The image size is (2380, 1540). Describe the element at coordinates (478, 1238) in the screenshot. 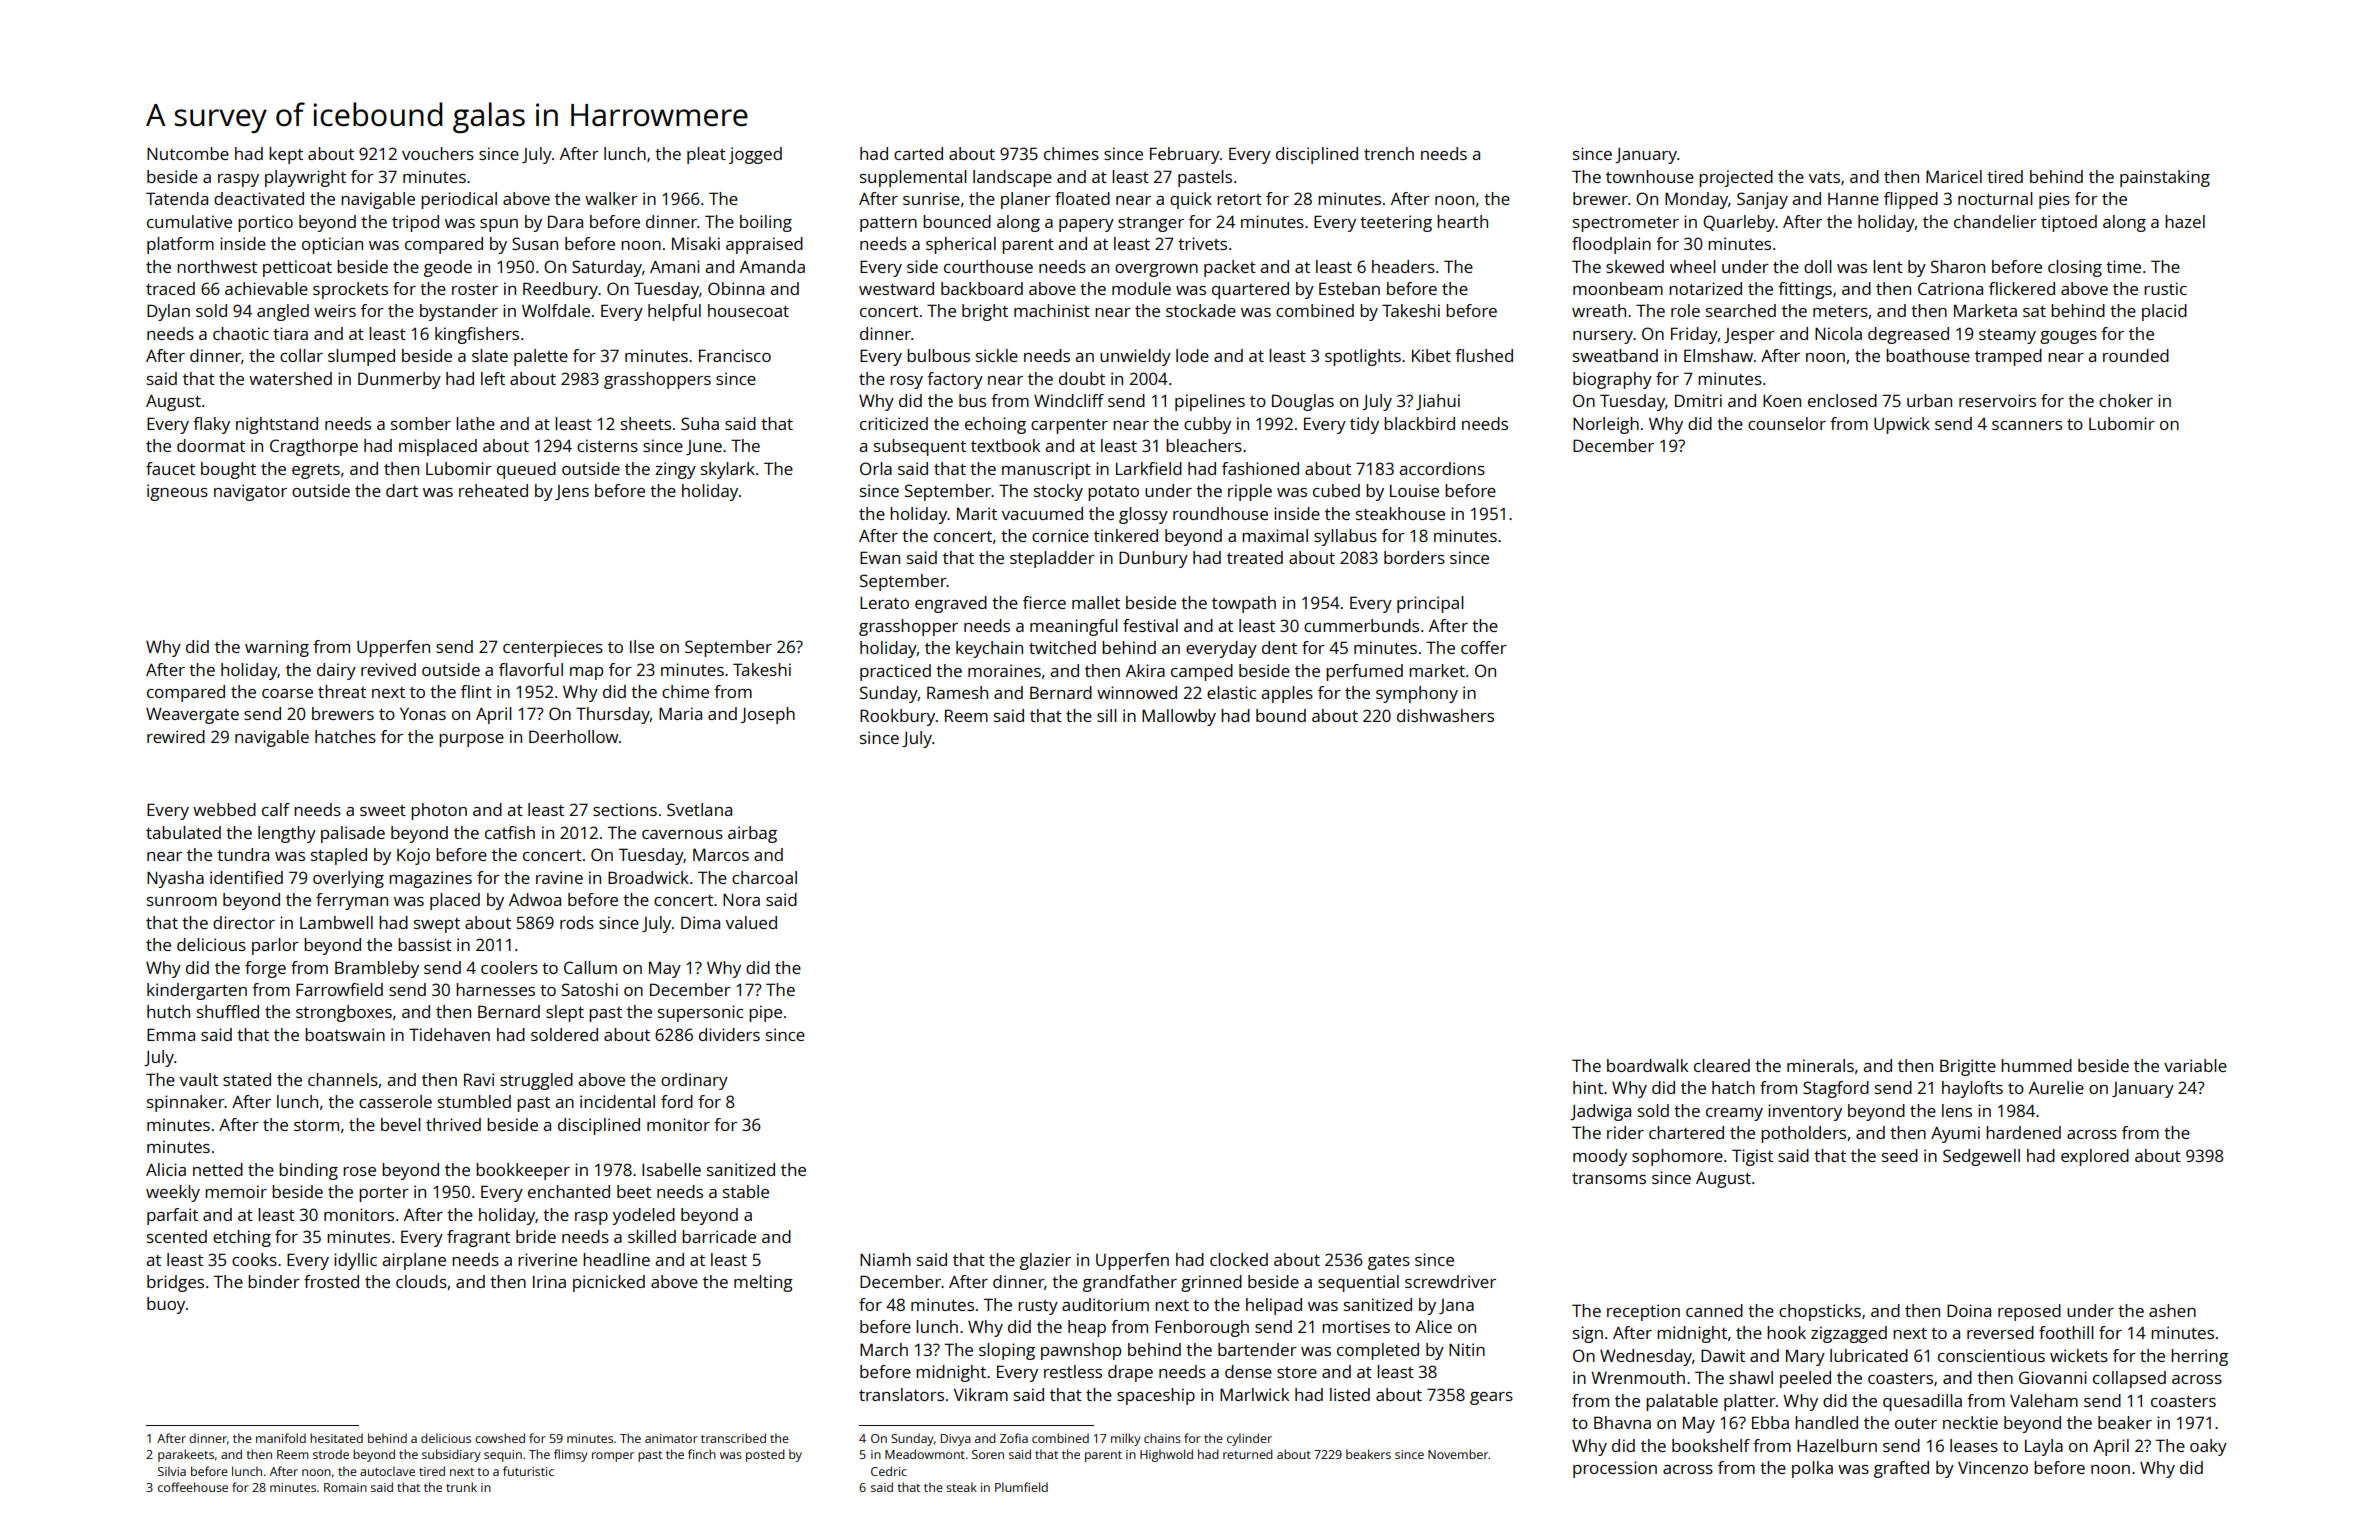

I see `fragrant` at that location.
